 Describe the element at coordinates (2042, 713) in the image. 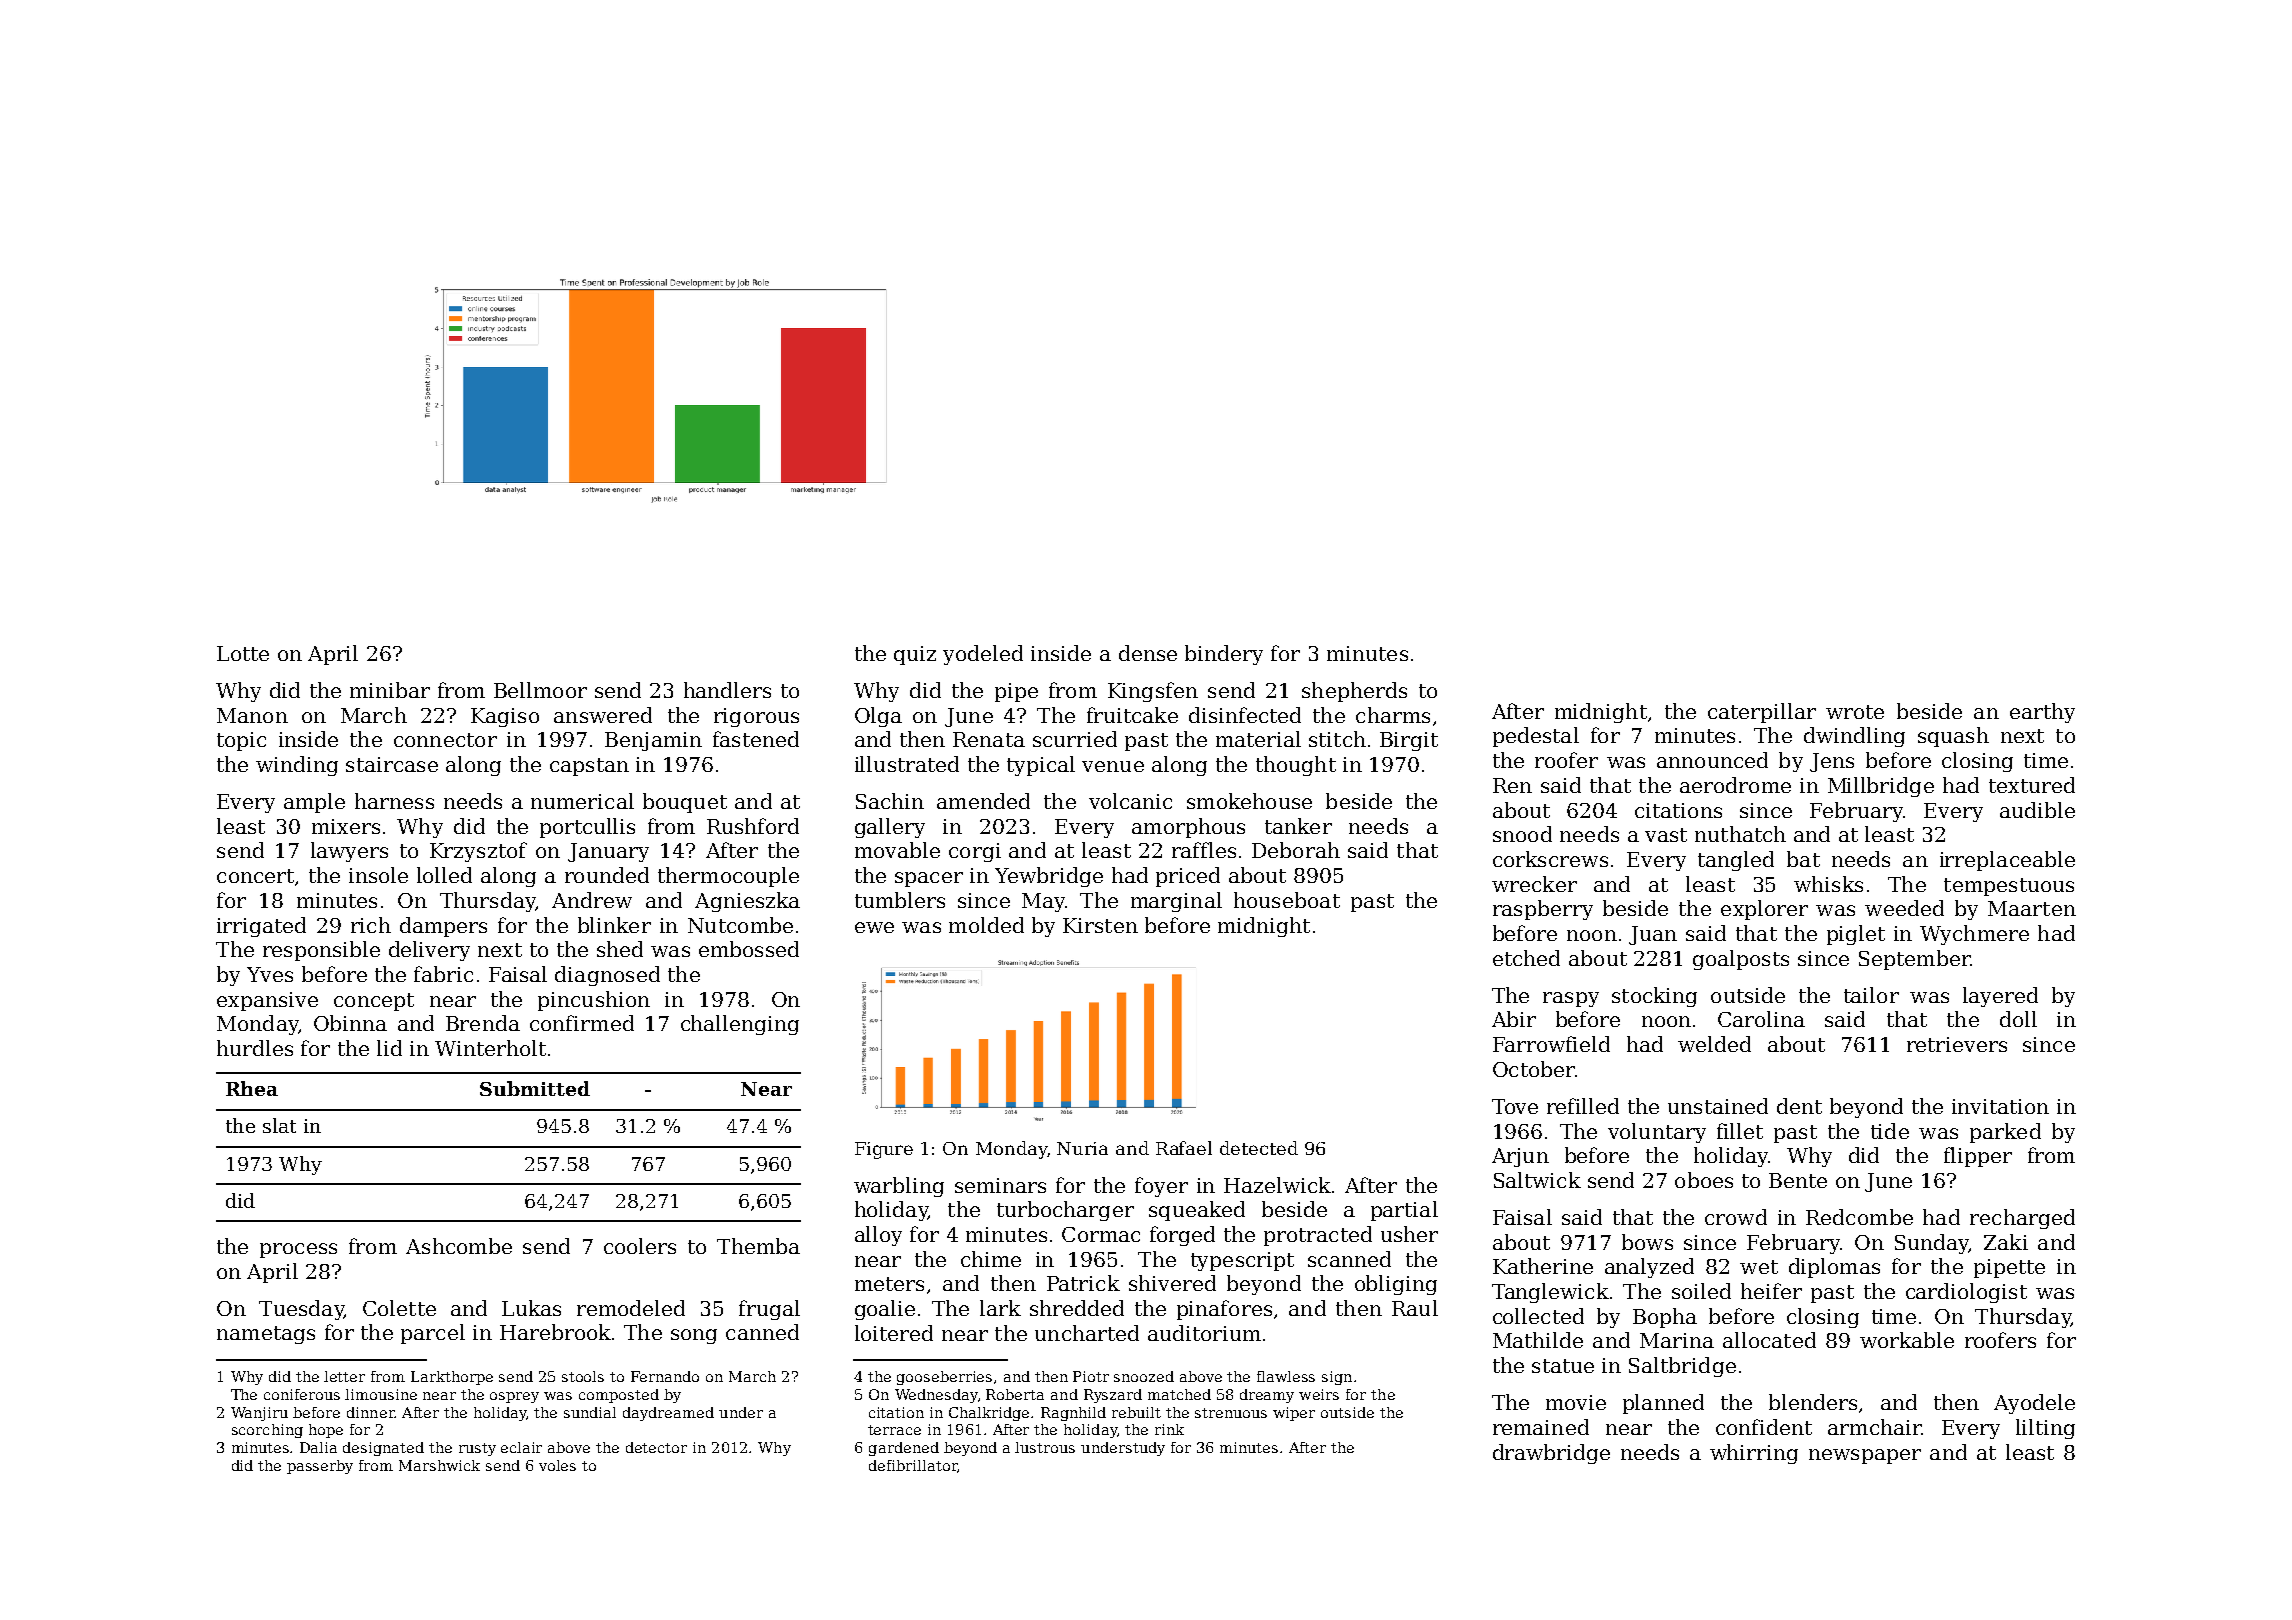

I see `earthy` at that location.
